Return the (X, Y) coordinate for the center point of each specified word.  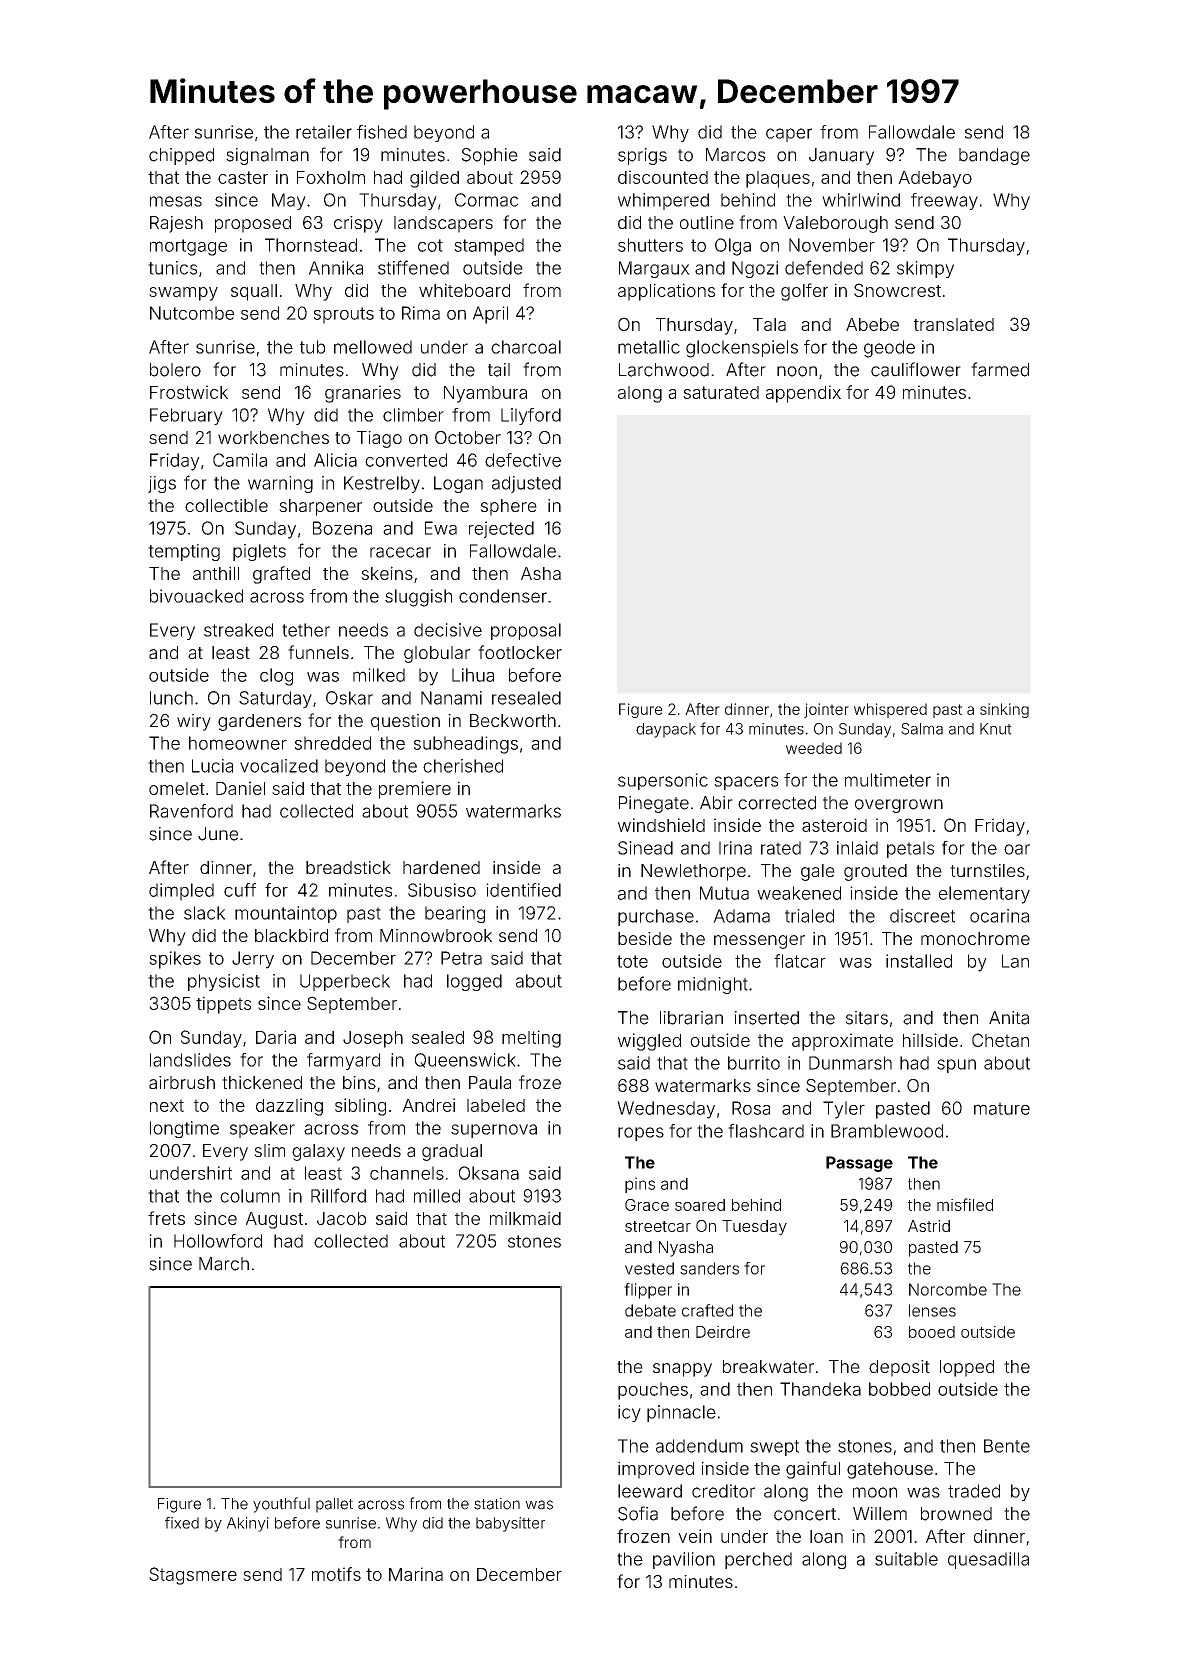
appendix (803, 394)
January (841, 156)
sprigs (642, 156)
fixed (182, 1523)
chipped (181, 156)
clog (276, 677)
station (497, 1504)
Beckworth (513, 720)
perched (758, 1560)
